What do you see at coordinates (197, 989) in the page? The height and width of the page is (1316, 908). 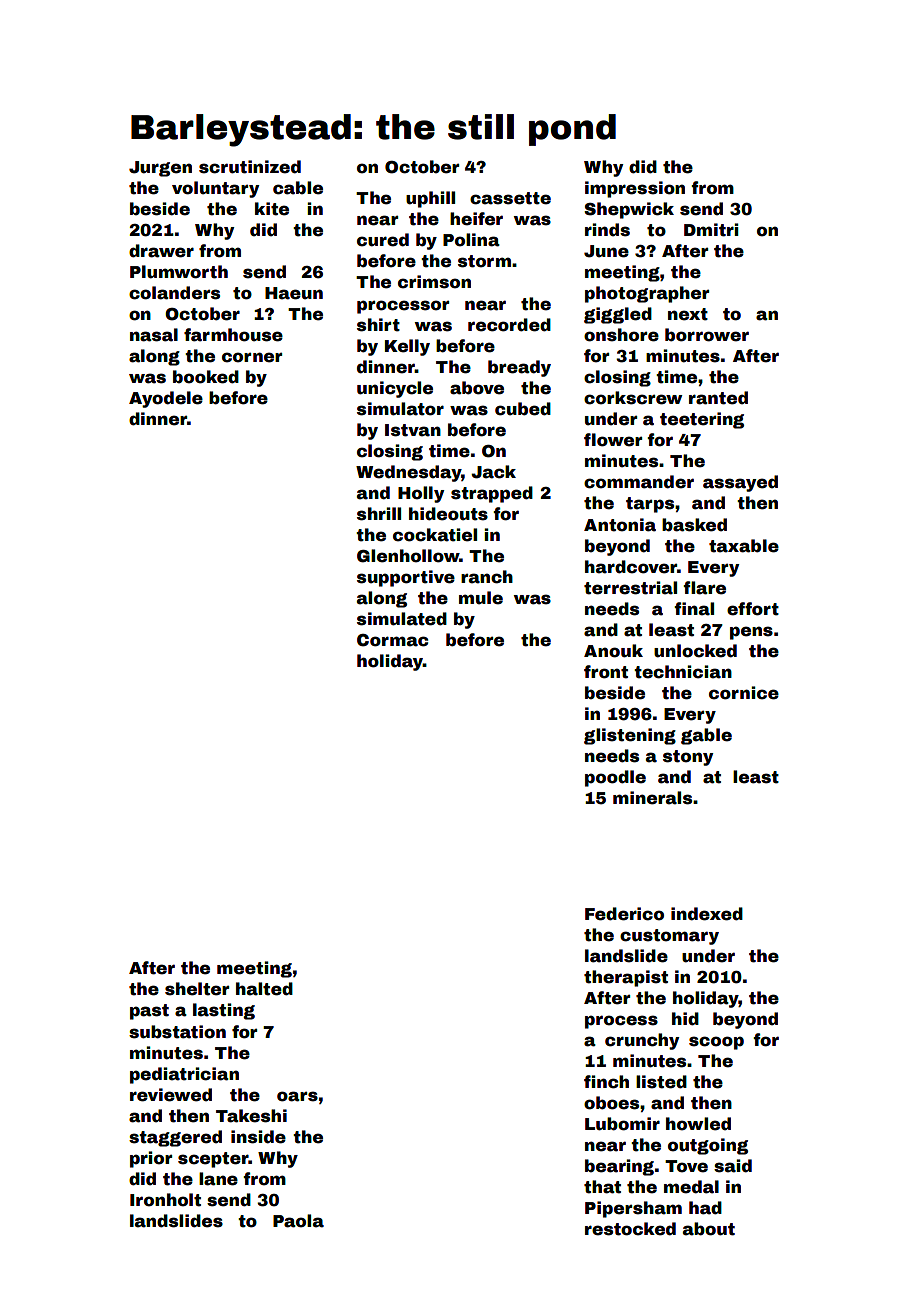 I see `shelter` at bounding box center [197, 989].
